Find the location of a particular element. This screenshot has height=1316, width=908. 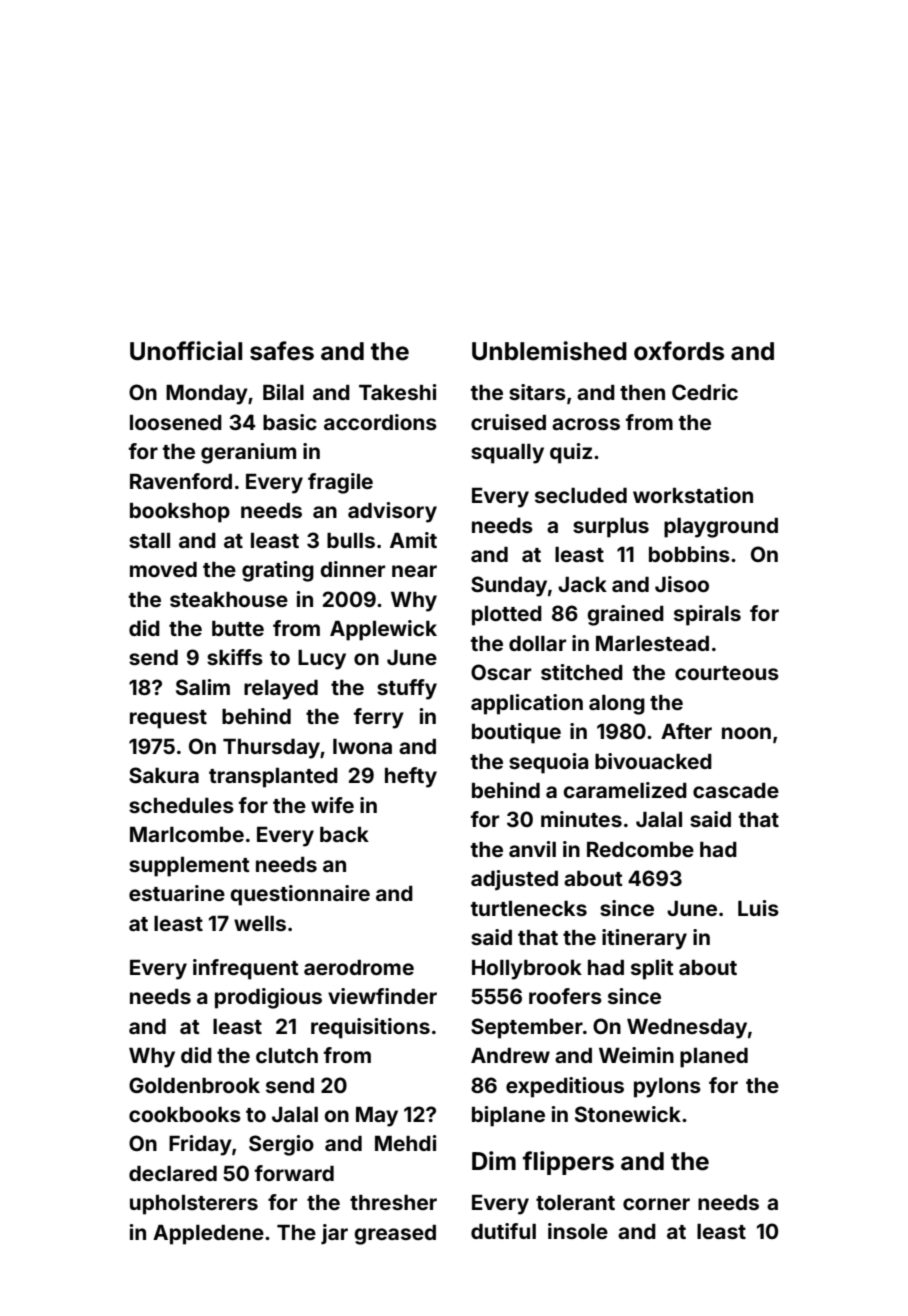

Sergio is located at coordinates (281, 1145).
